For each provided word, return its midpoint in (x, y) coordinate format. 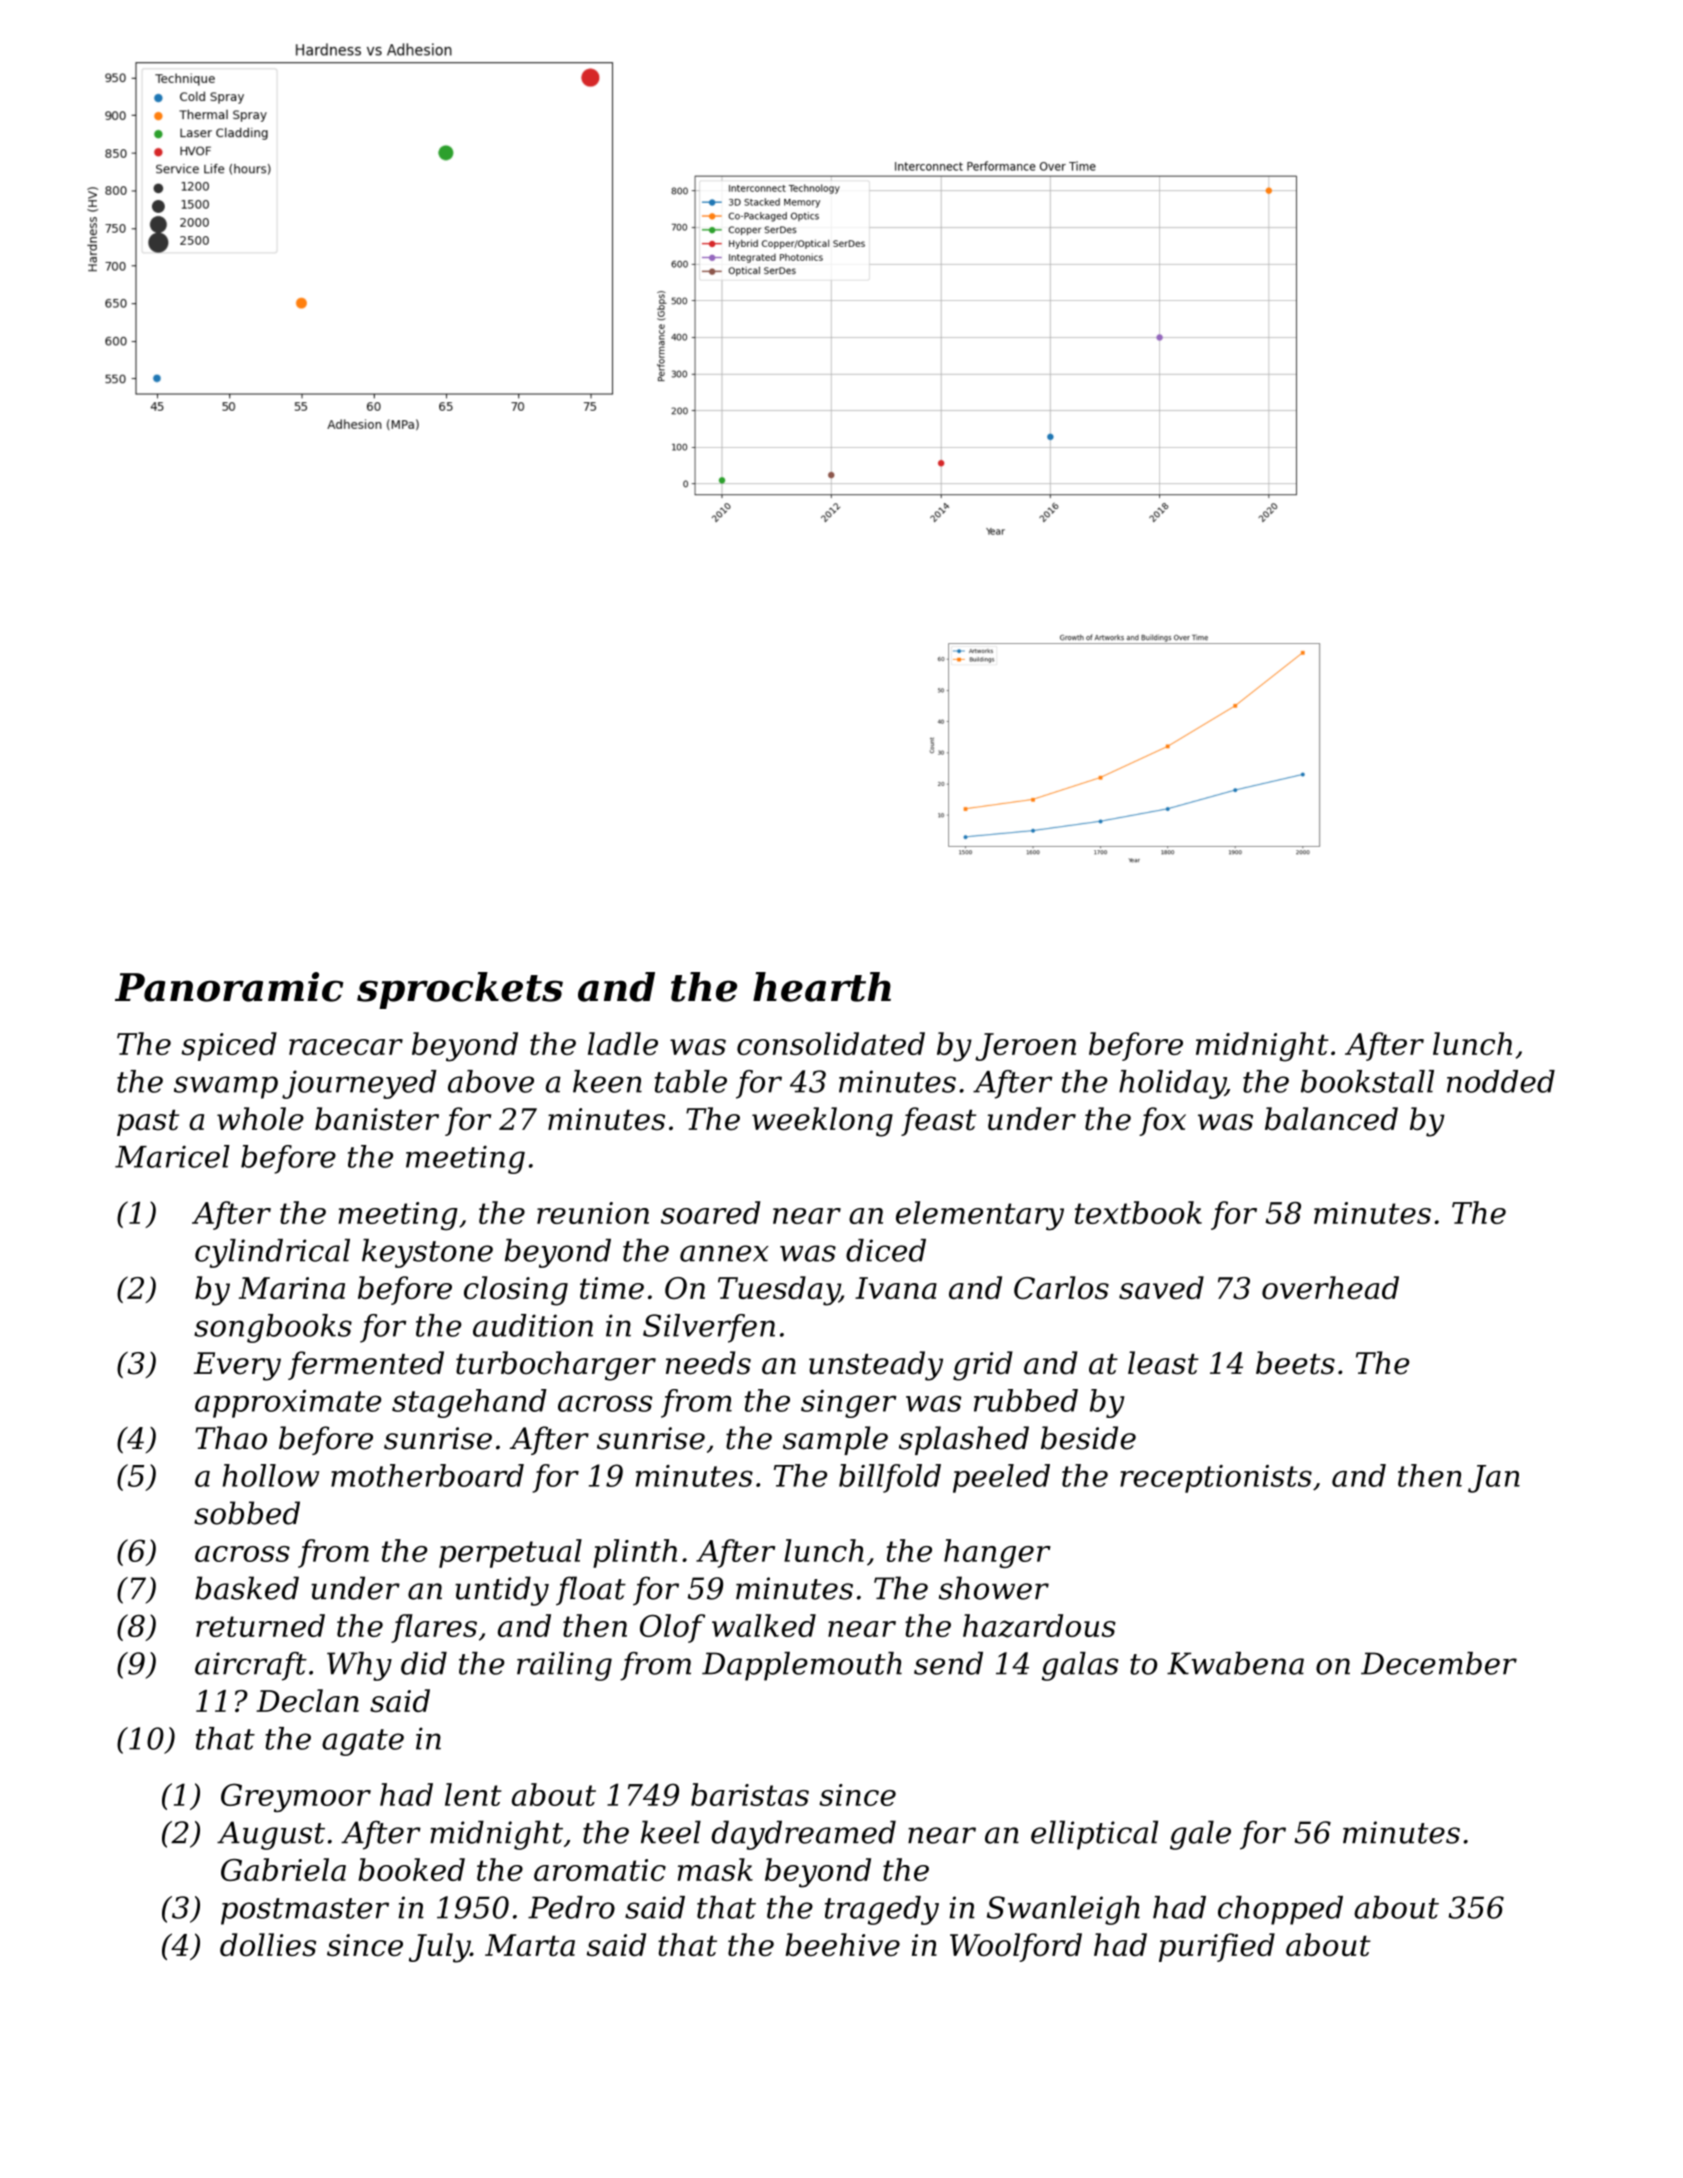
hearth (822, 987)
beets (1295, 1363)
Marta (530, 1945)
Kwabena (1235, 1663)
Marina (292, 1288)
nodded (1501, 1081)
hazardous (1039, 1626)
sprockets (460, 990)
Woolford (1016, 1947)
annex (724, 1253)
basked (247, 1588)
